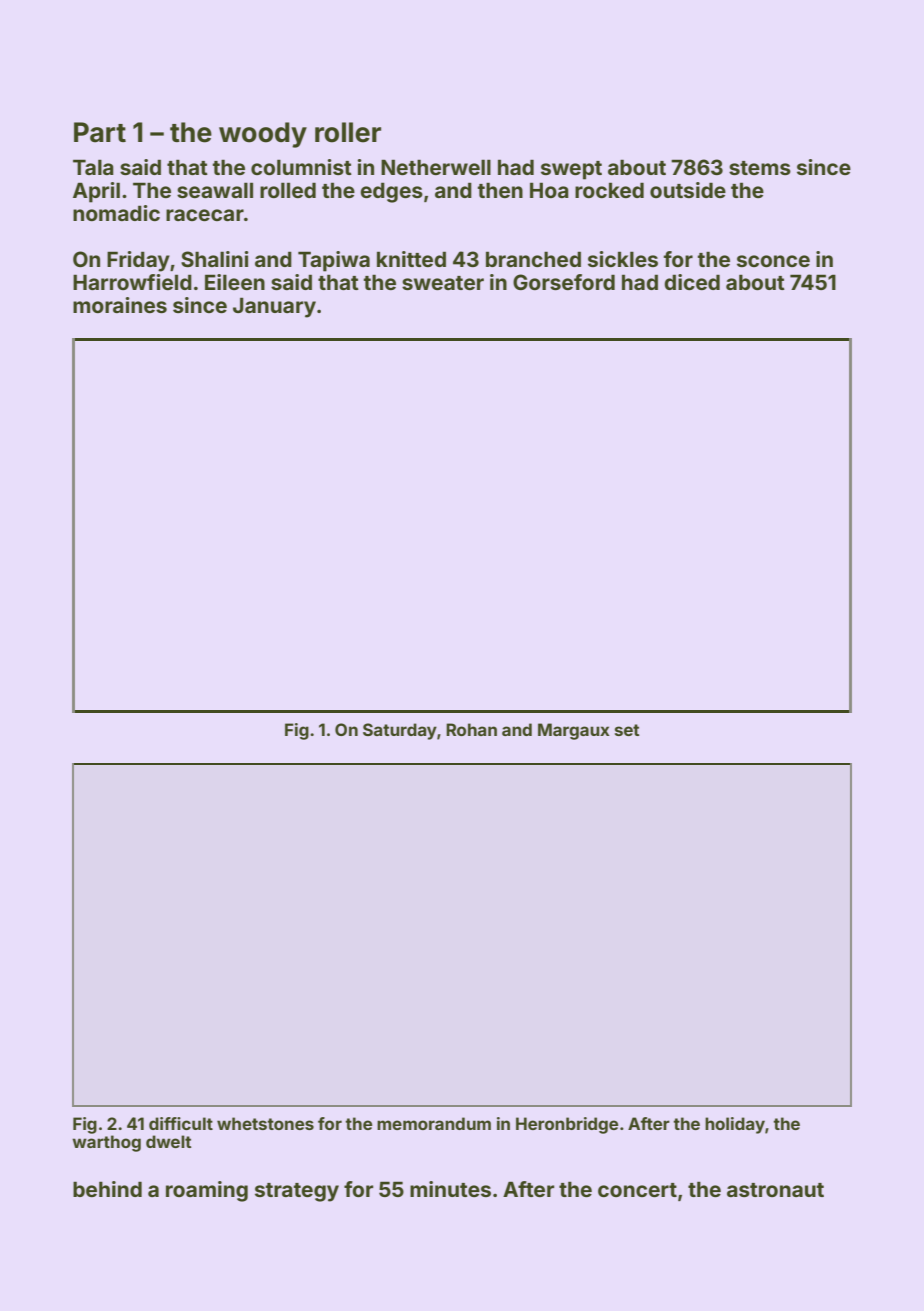 The height and width of the screenshot is (1311, 924). Describe the element at coordinates (434, 1123) in the screenshot. I see `memorandum` at that location.
